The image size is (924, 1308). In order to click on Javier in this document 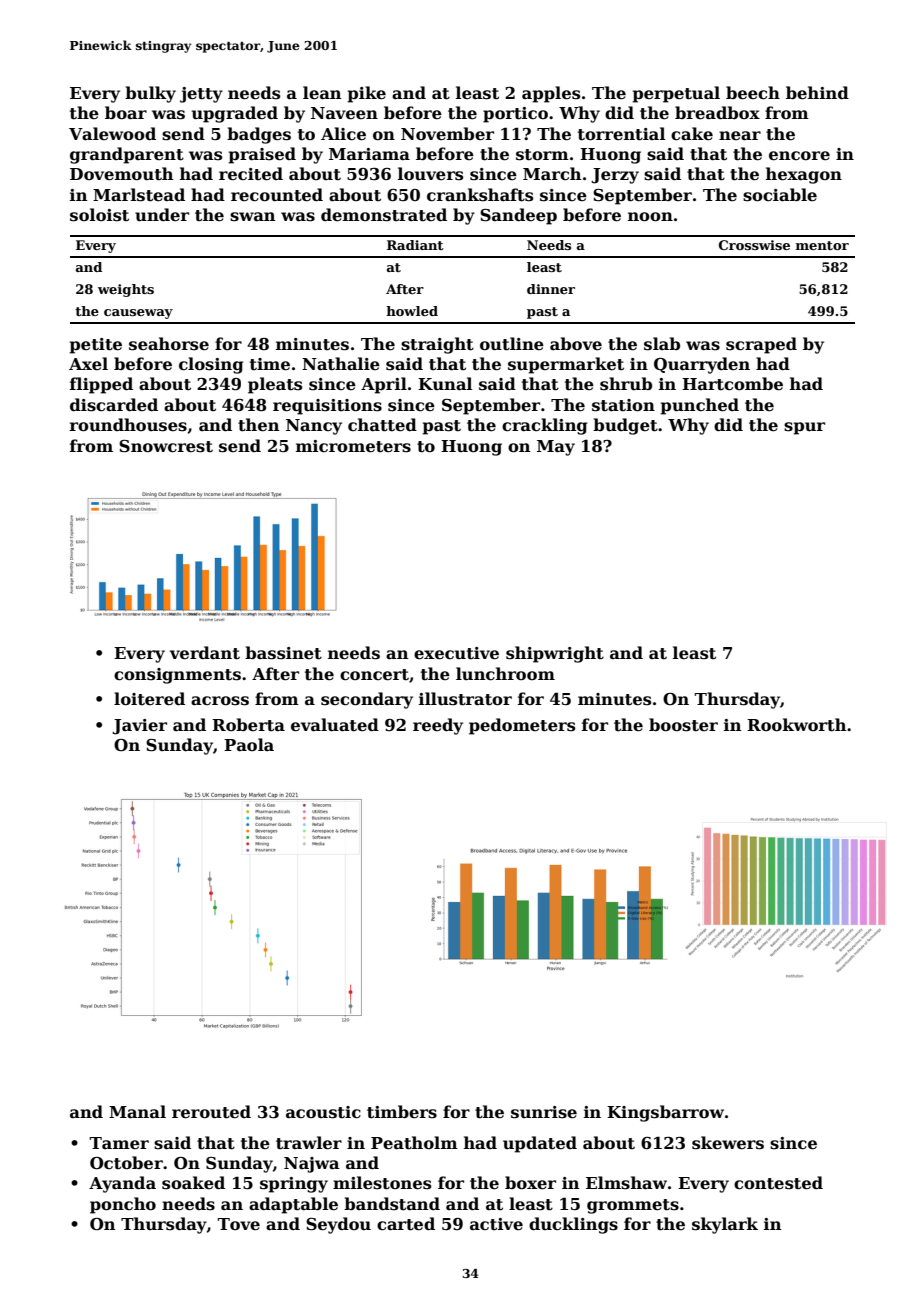, I will do `click(139, 727)`.
